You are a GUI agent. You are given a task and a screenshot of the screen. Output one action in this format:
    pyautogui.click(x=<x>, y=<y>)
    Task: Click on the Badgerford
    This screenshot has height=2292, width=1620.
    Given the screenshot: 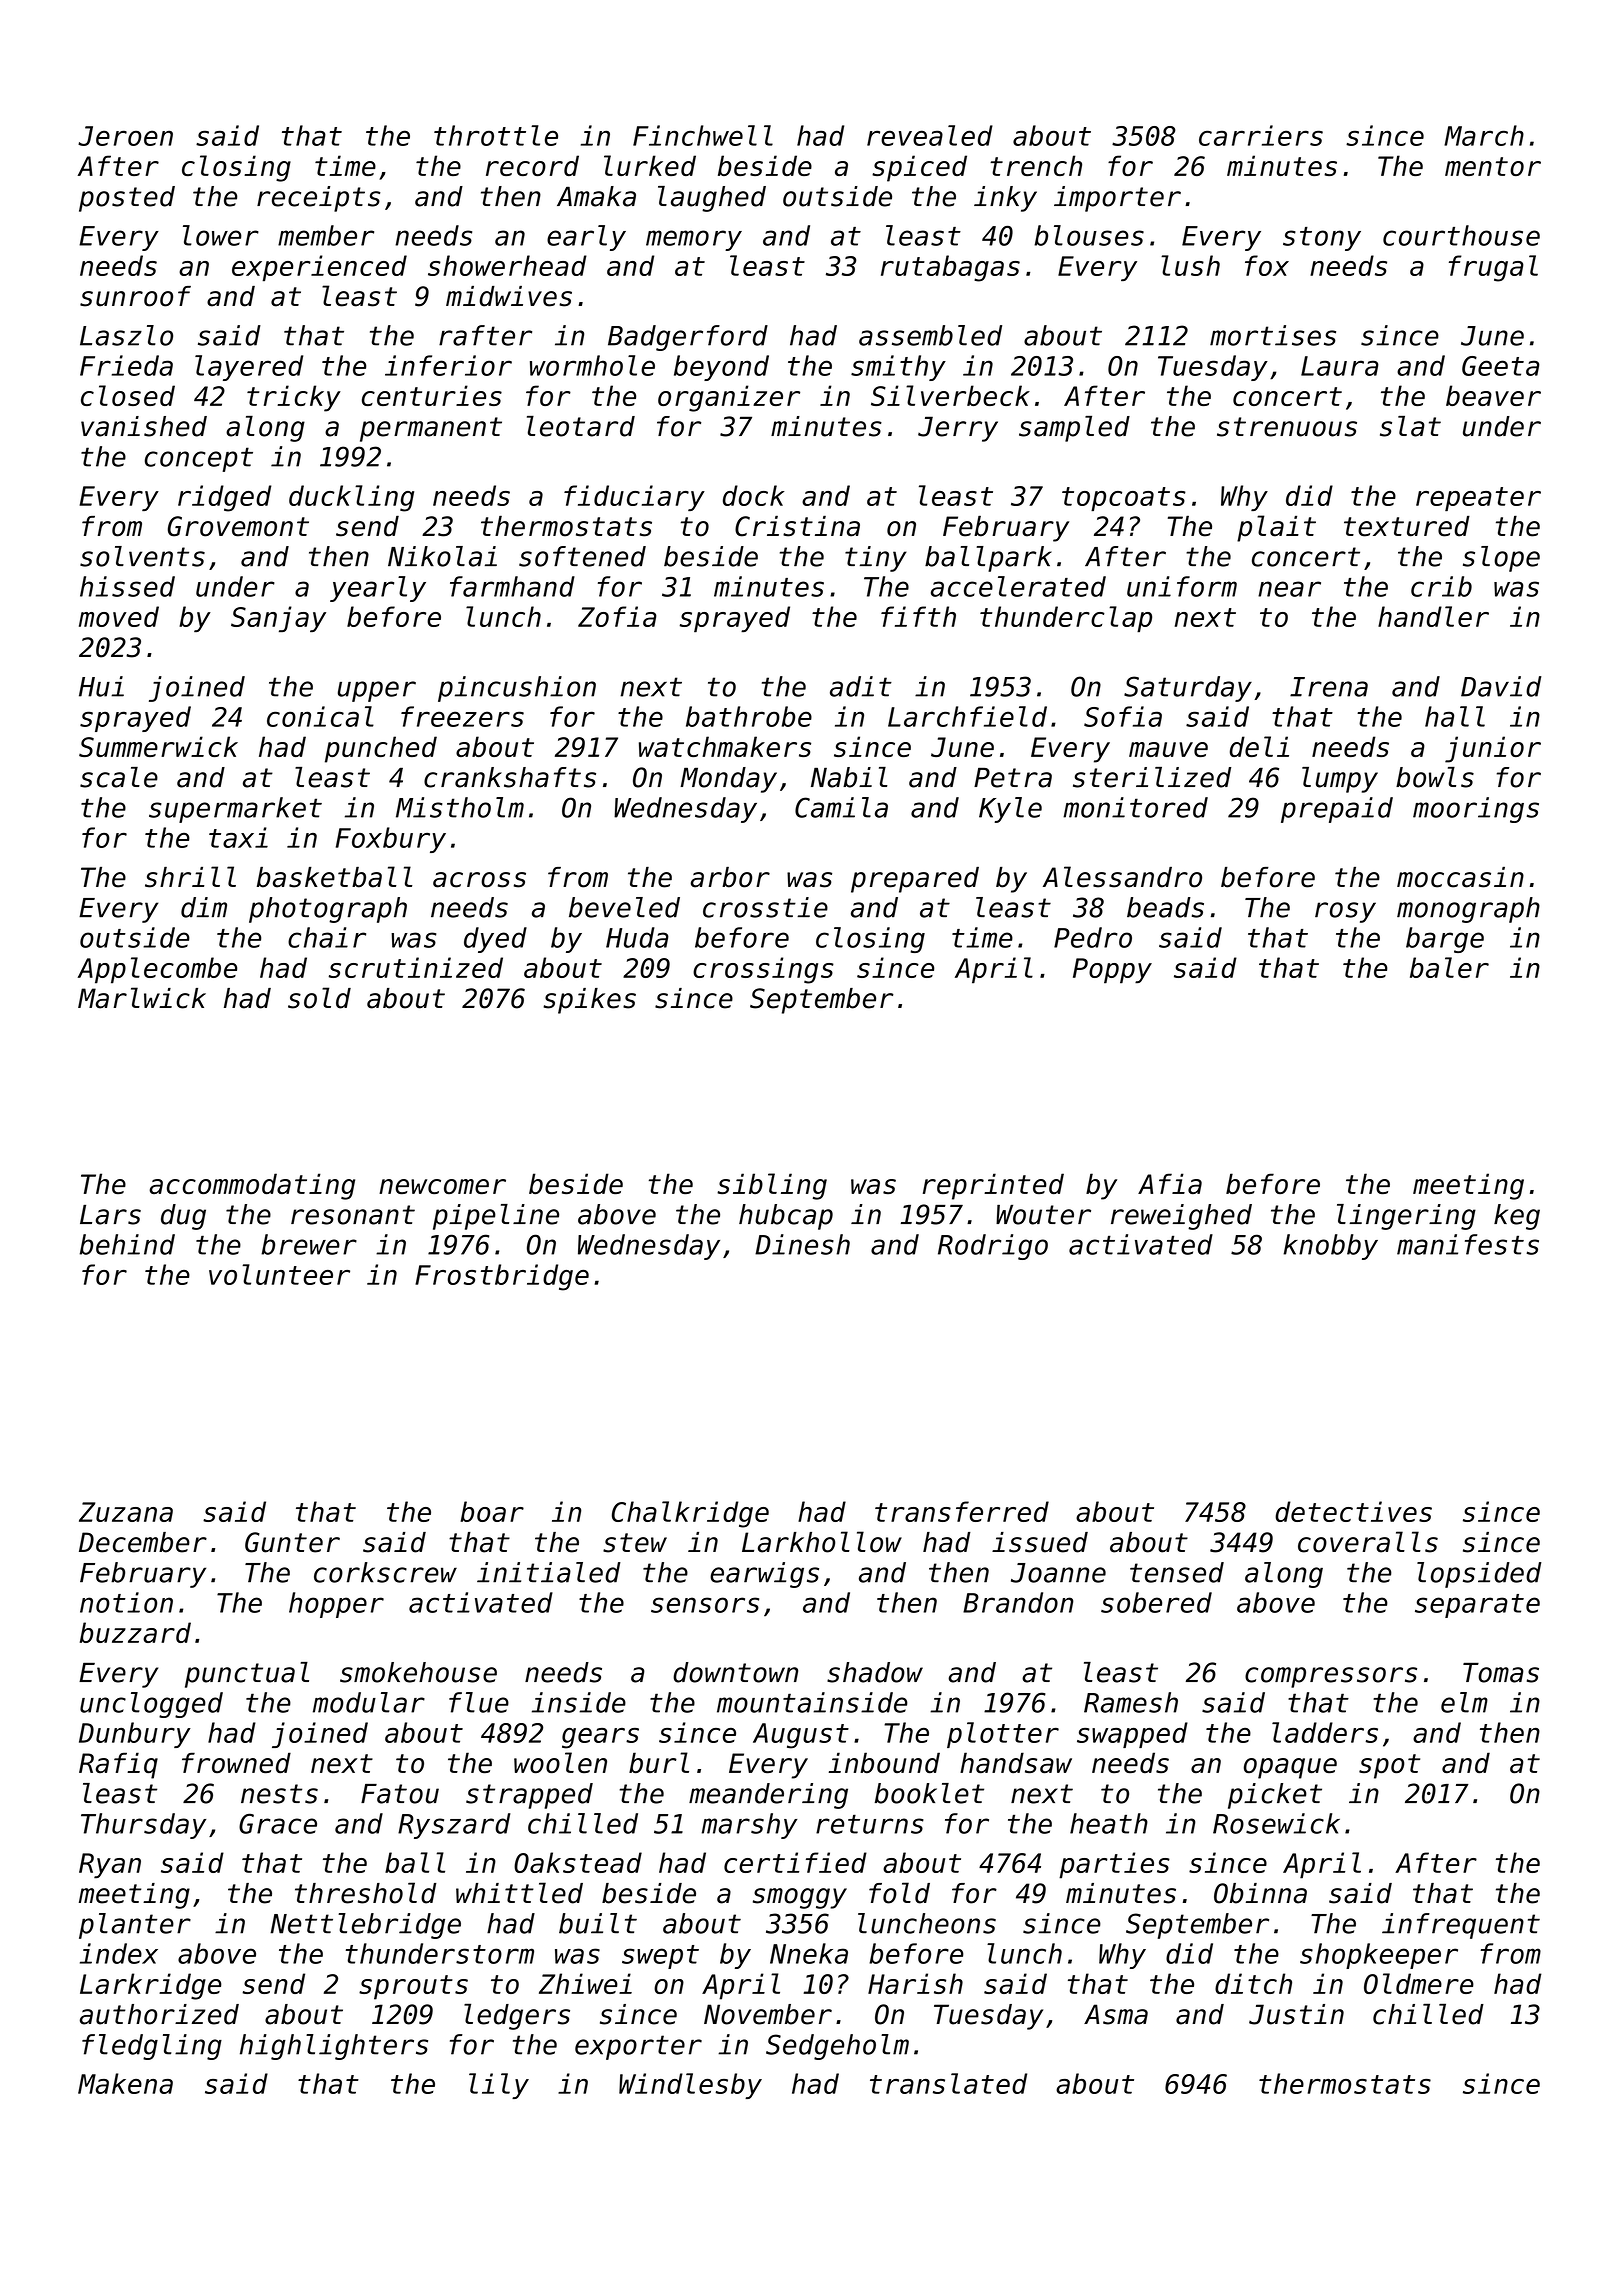 What is the action you would take?
    pyautogui.click(x=688, y=338)
